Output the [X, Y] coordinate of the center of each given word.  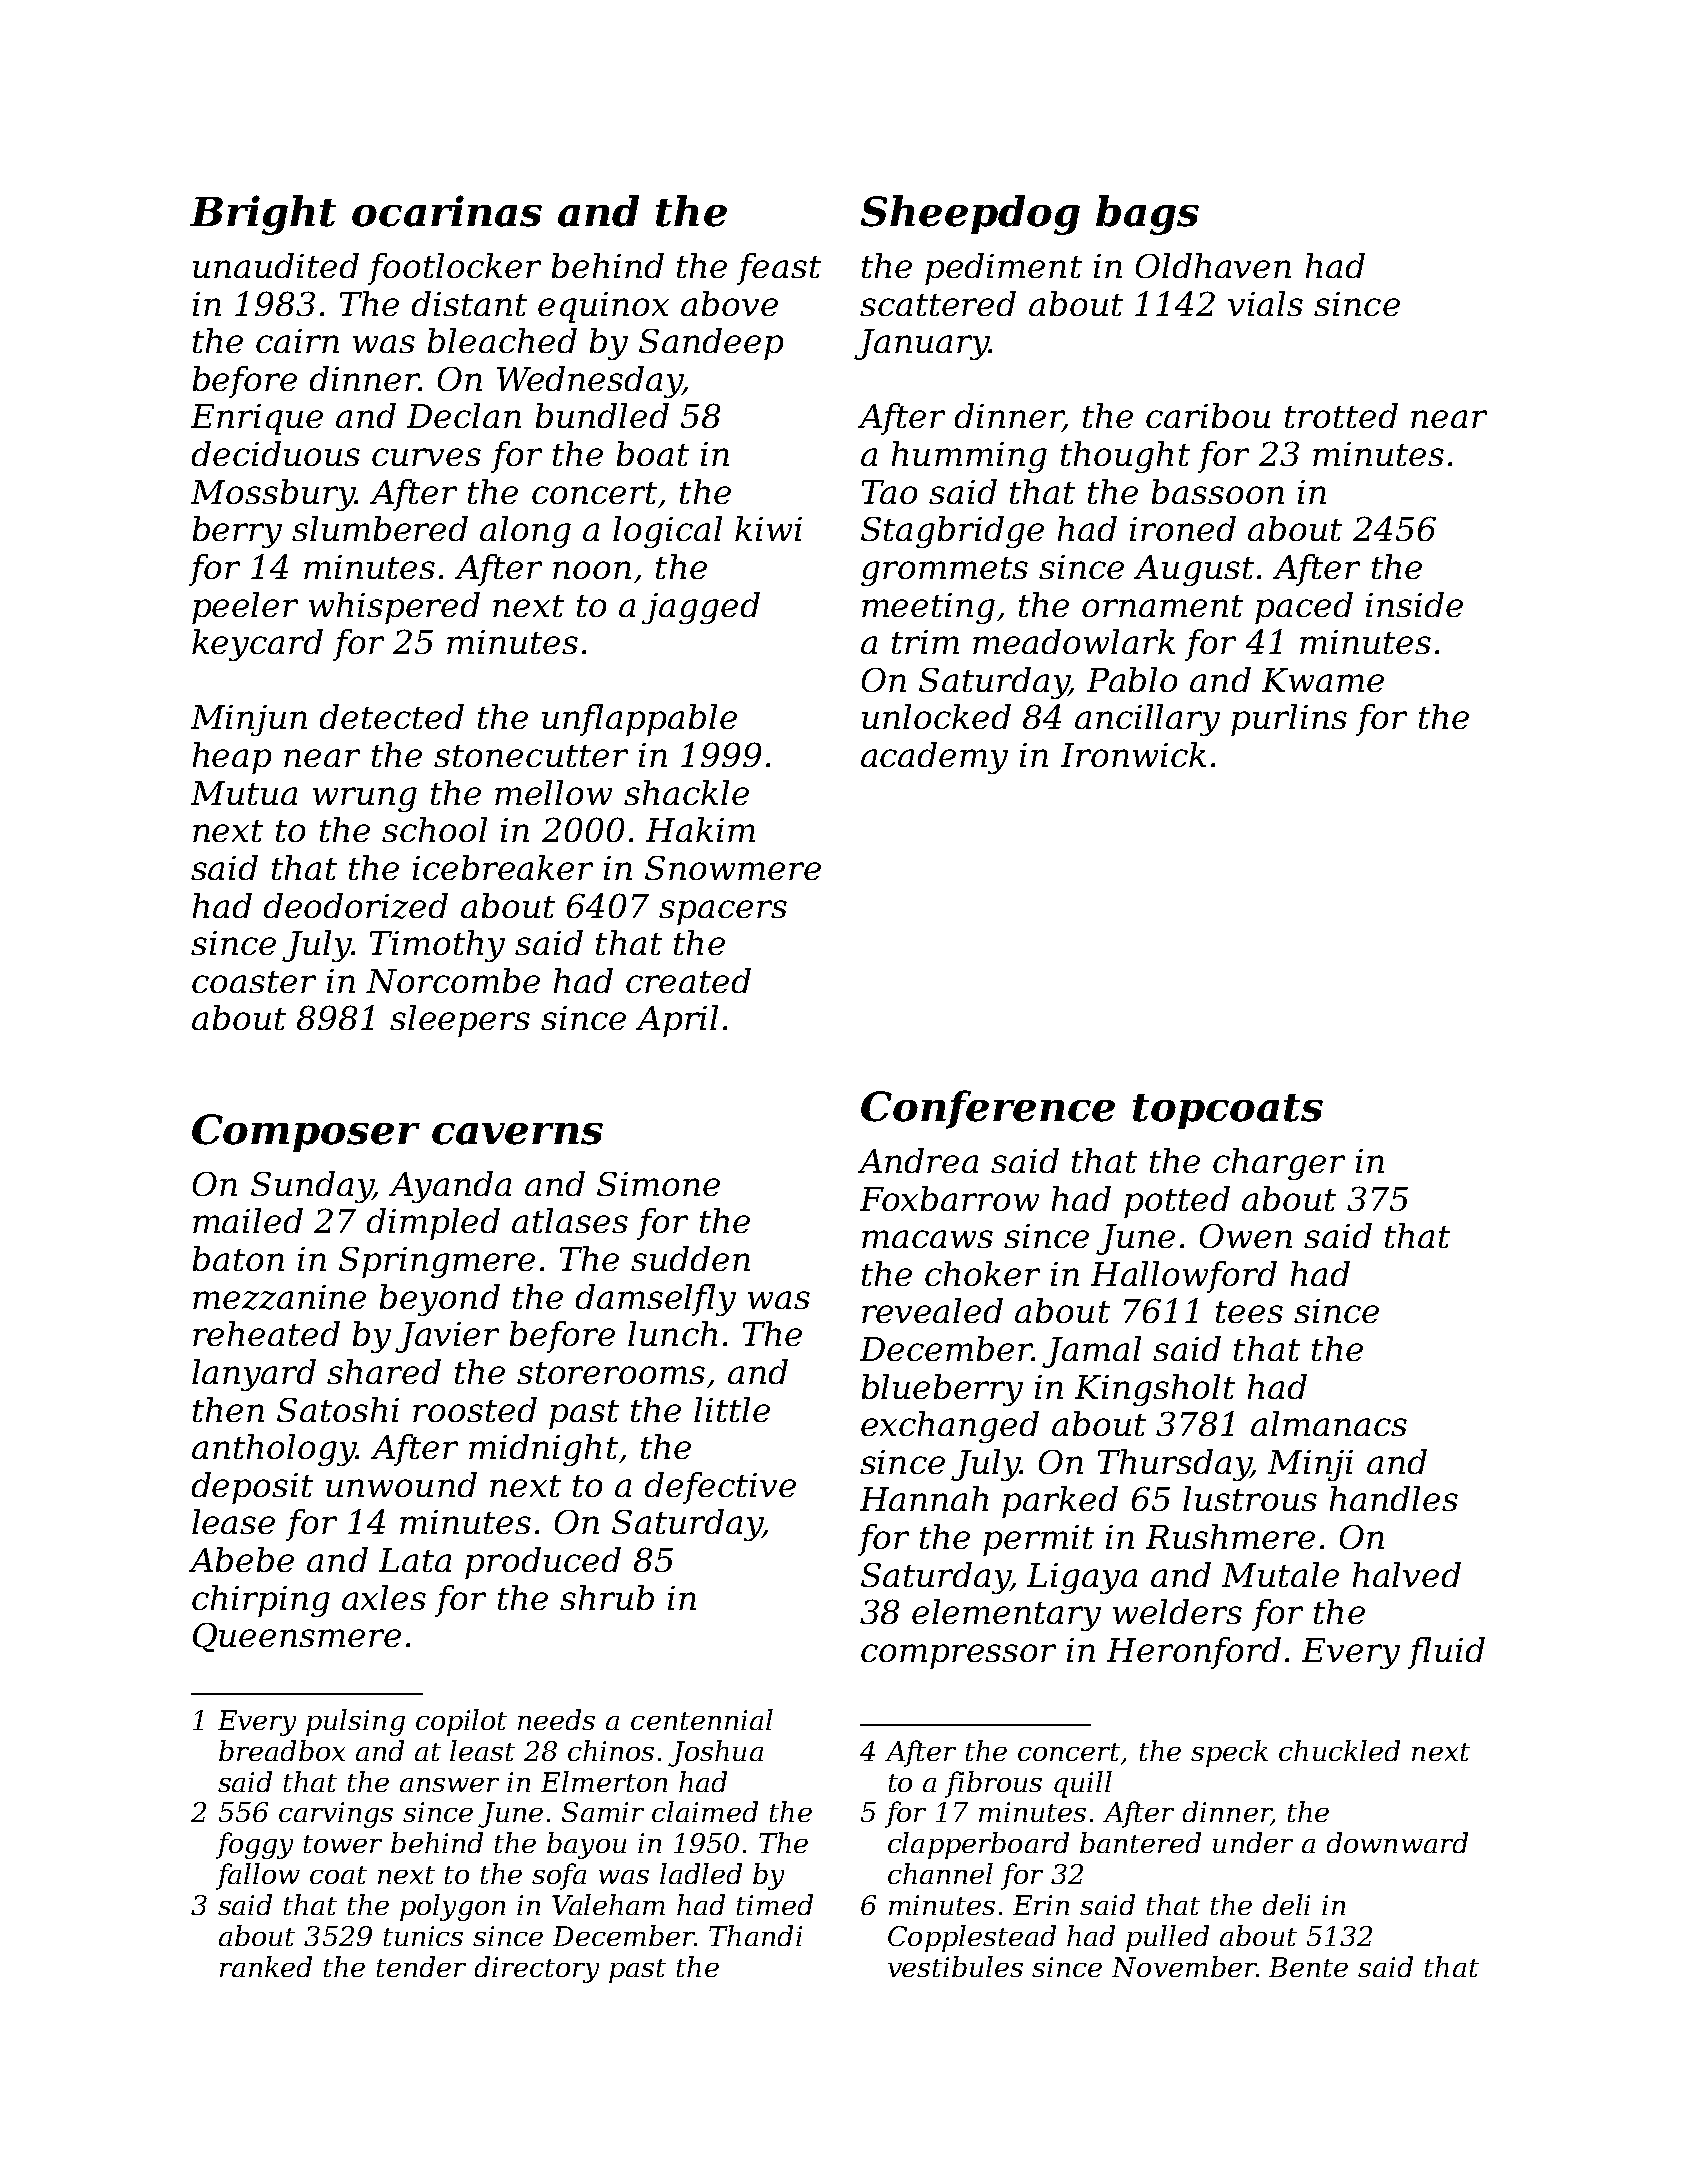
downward [1397, 1842]
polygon [452, 1907]
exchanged [950, 1427]
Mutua [244, 793]
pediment [1003, 269]
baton [238, 1258]
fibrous [993, 1784]
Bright [263, 215]
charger [1279, 1164]
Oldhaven [1213, 265]
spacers [723, 912]
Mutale [1280, 1574]
